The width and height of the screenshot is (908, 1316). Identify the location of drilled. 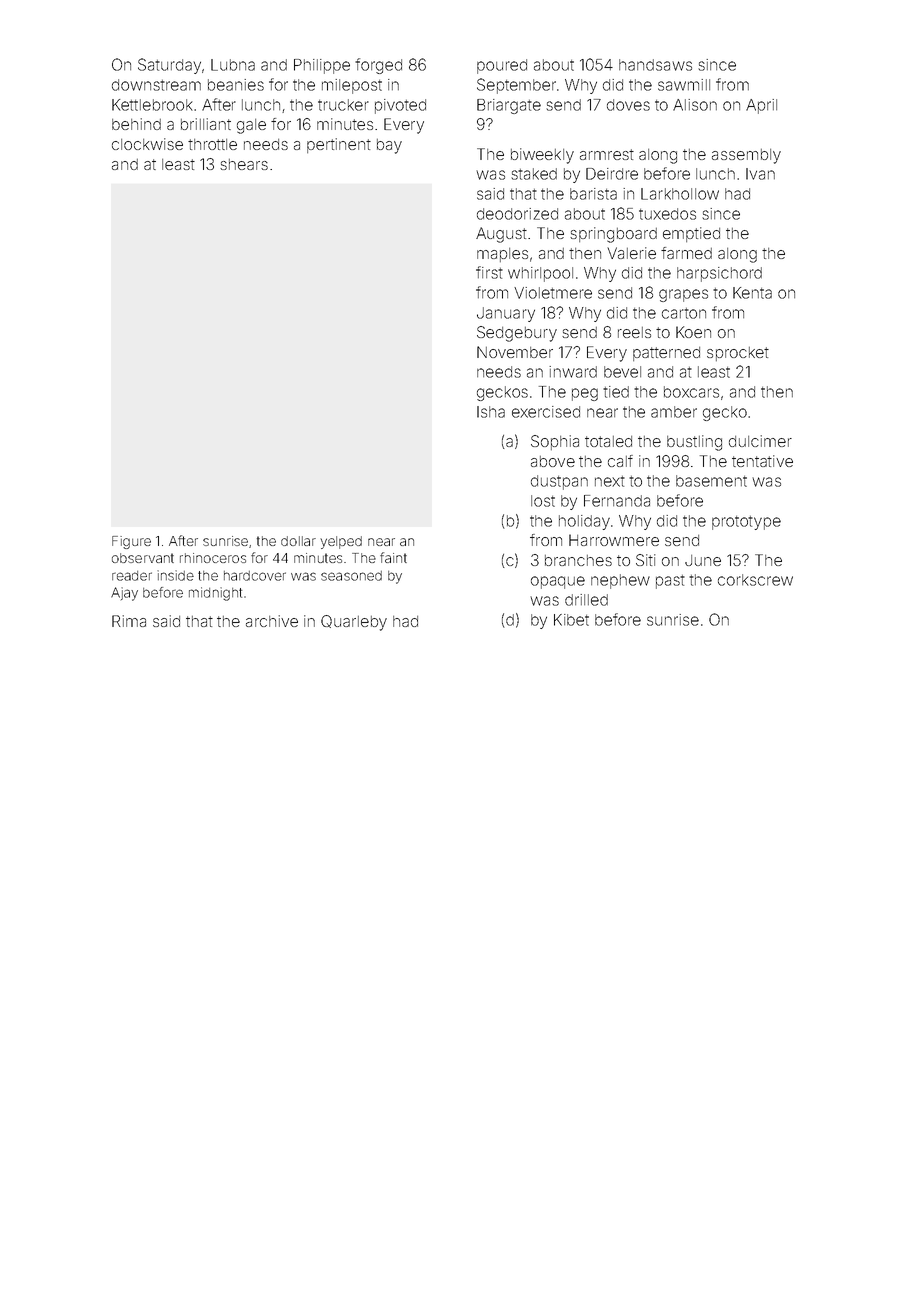
(586, 600).
